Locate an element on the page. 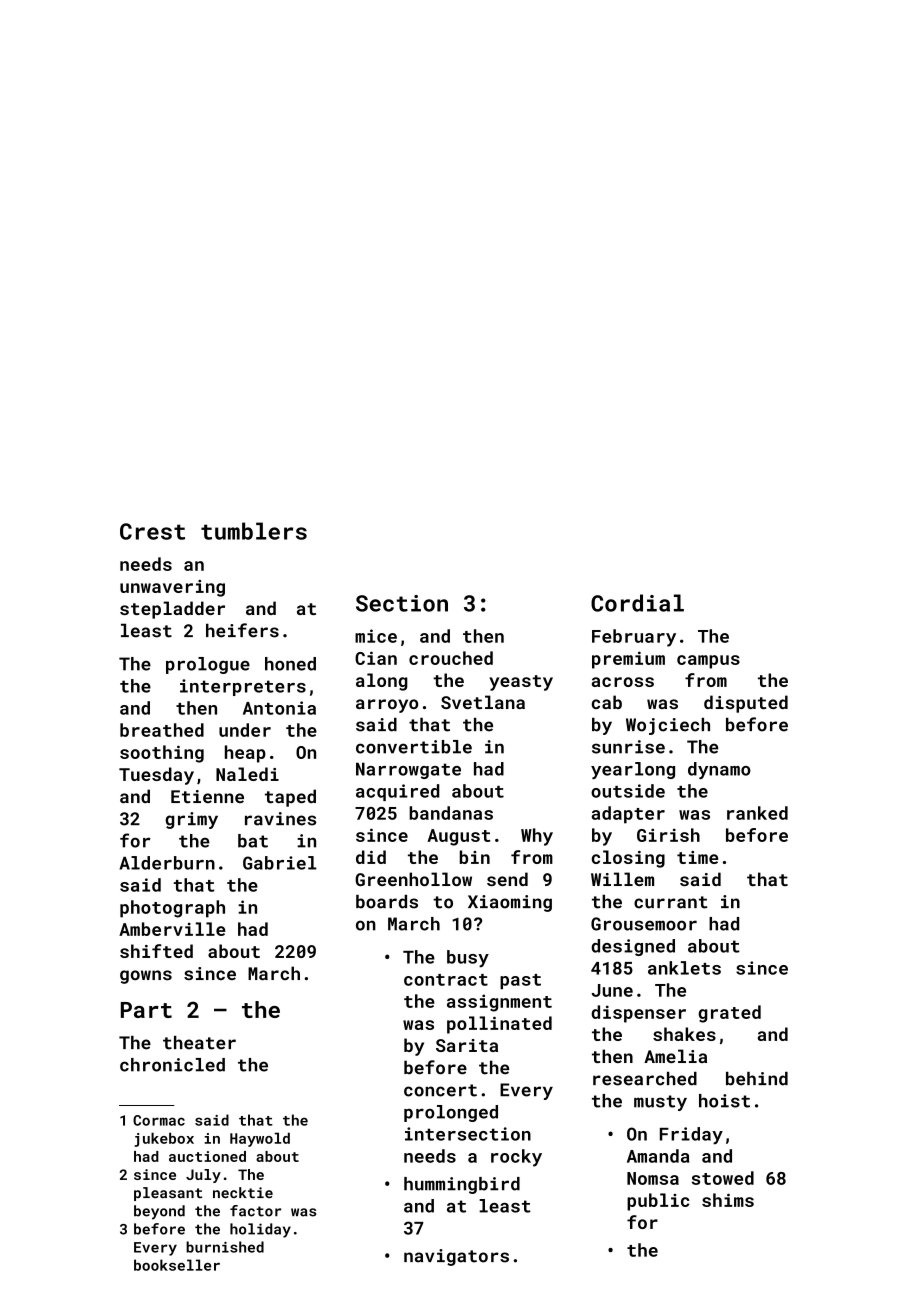 This image has height=1316, width=908. Crest is located at coordinates (152, 531).
